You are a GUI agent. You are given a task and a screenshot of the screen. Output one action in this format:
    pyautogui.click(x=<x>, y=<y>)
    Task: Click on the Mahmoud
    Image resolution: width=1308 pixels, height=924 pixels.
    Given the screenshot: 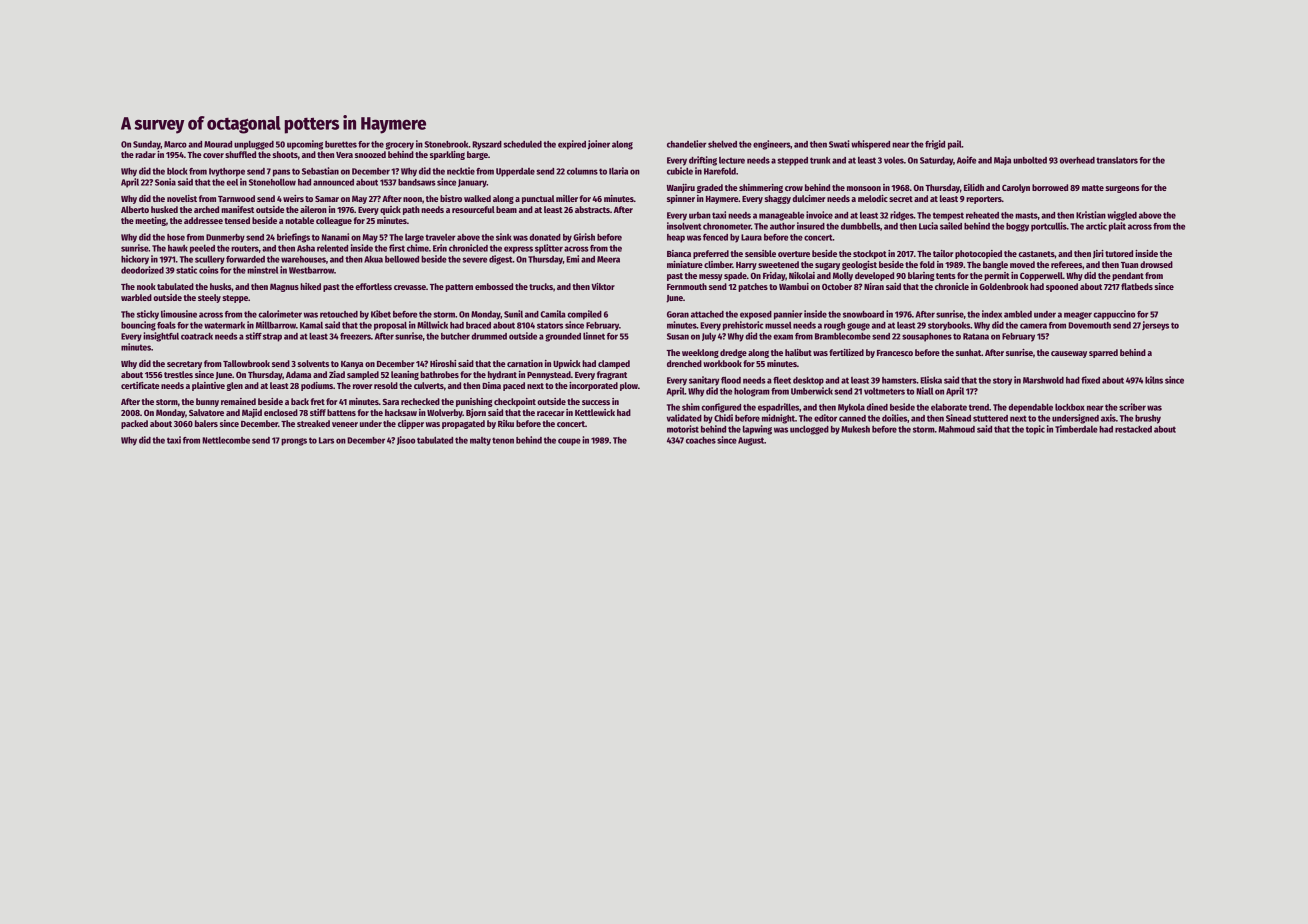 What is the action you would take?
    pyautogui.click(x=956, y=429)
